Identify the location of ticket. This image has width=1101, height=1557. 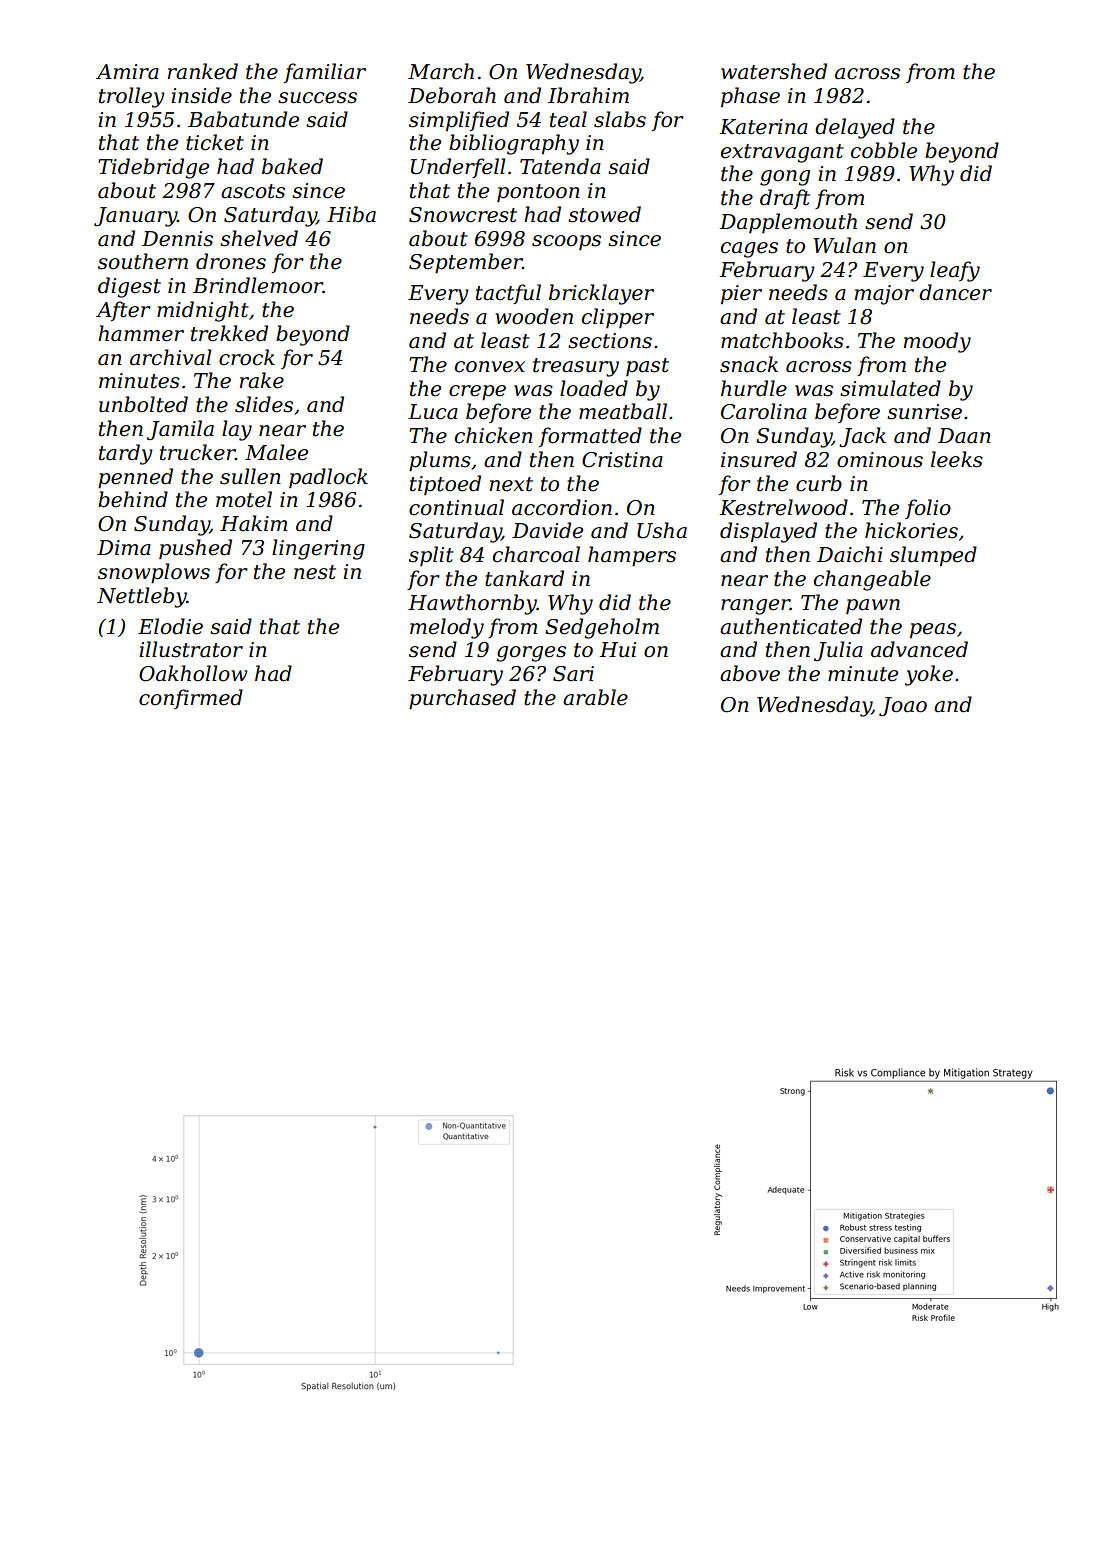
(215, 142).
